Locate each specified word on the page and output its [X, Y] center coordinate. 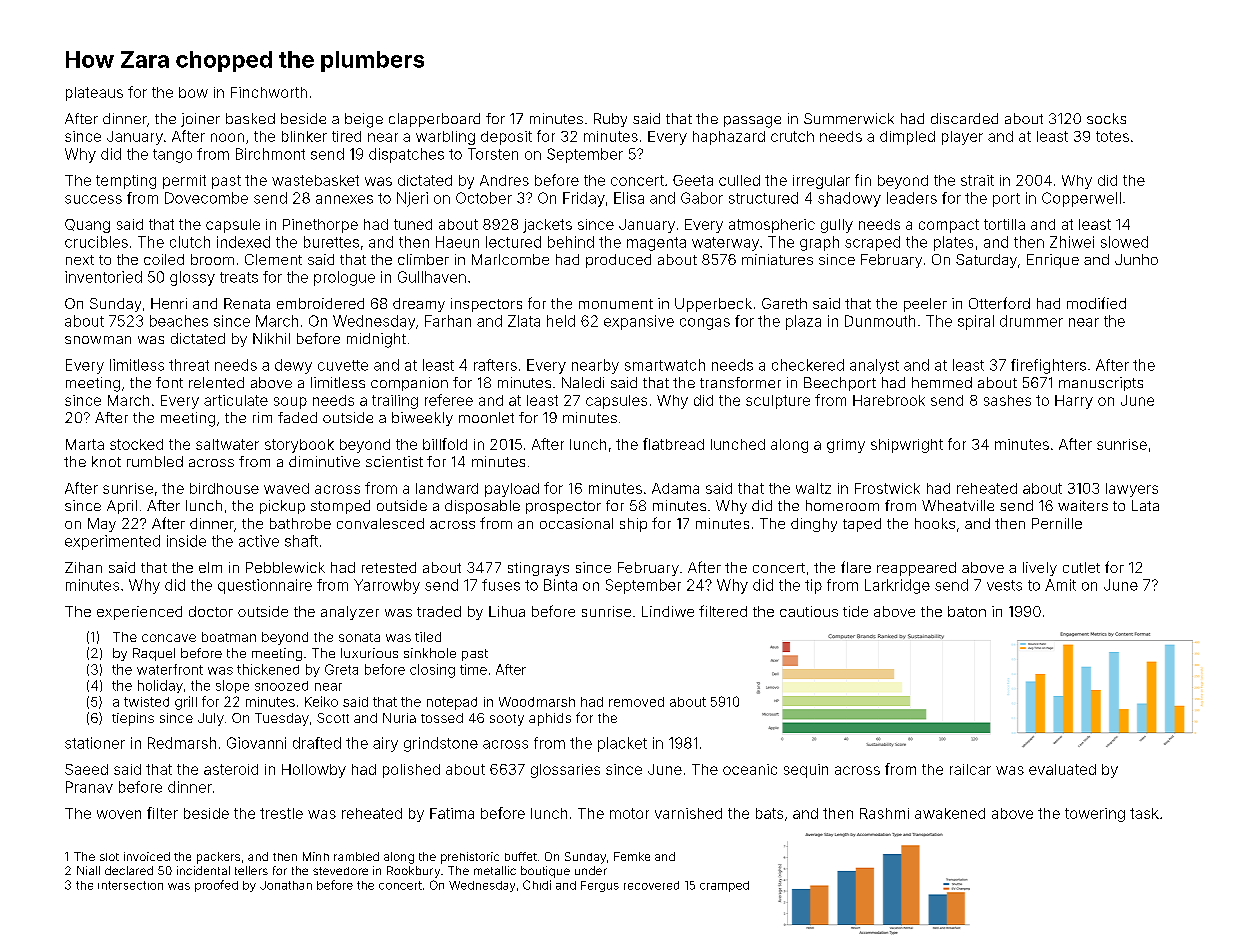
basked [250, 118]
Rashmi [884, 813]
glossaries [565, 771]
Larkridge [897, 586]
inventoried [103, 277]
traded [439, 611]
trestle [281, 813]
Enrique [1053, 261]
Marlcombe [510, 259]
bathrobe [300, 523]
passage [752, 122]
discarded [964, 118]
